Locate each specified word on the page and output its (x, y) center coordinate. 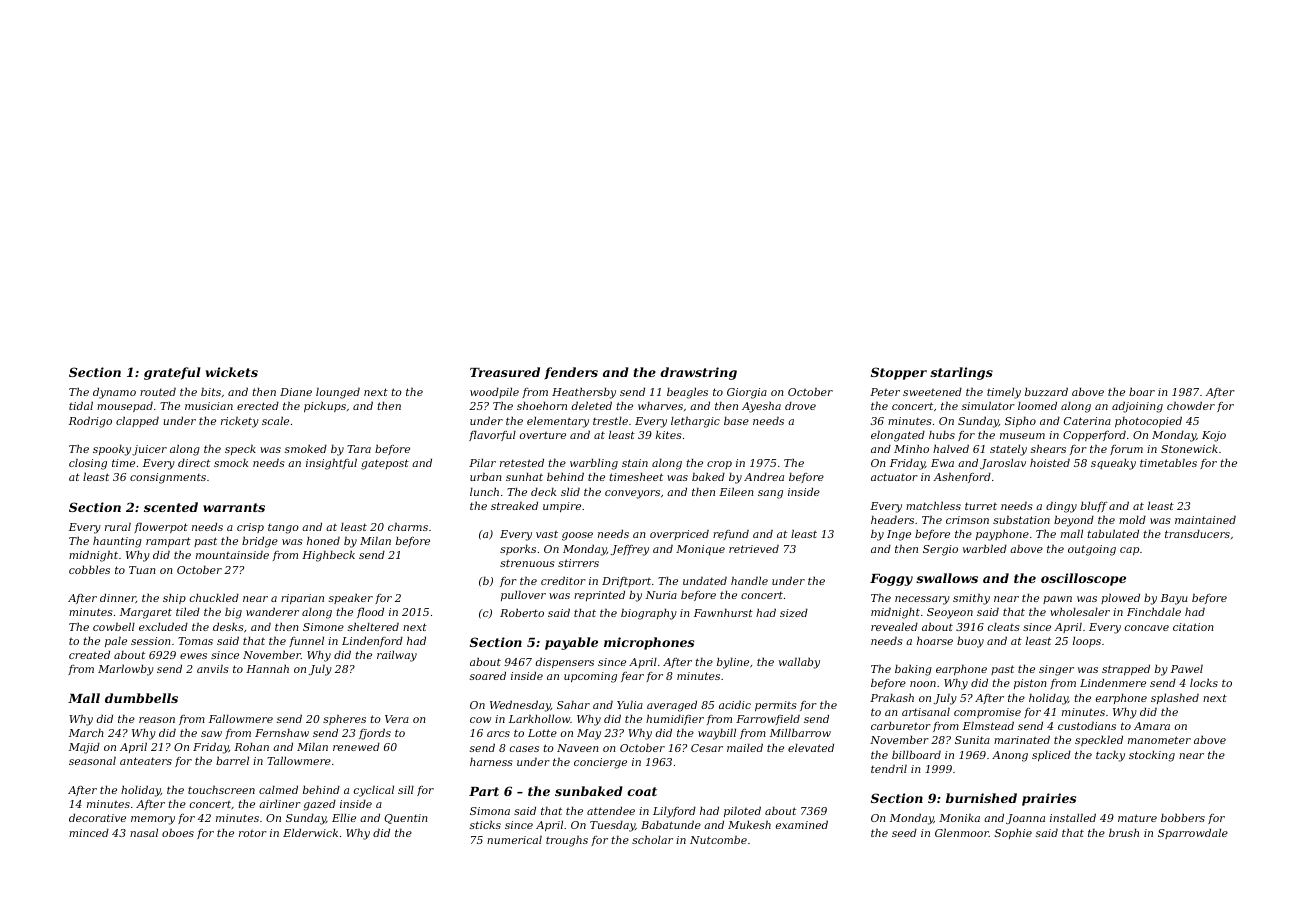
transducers (1197, 533)
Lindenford (372, 641)
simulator (988, 406)
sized (794, 612)
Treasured (505, 372)
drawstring (698, 373)
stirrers (578, 563)
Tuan (142, 570)
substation (1021, 519)
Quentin (406, 819)
